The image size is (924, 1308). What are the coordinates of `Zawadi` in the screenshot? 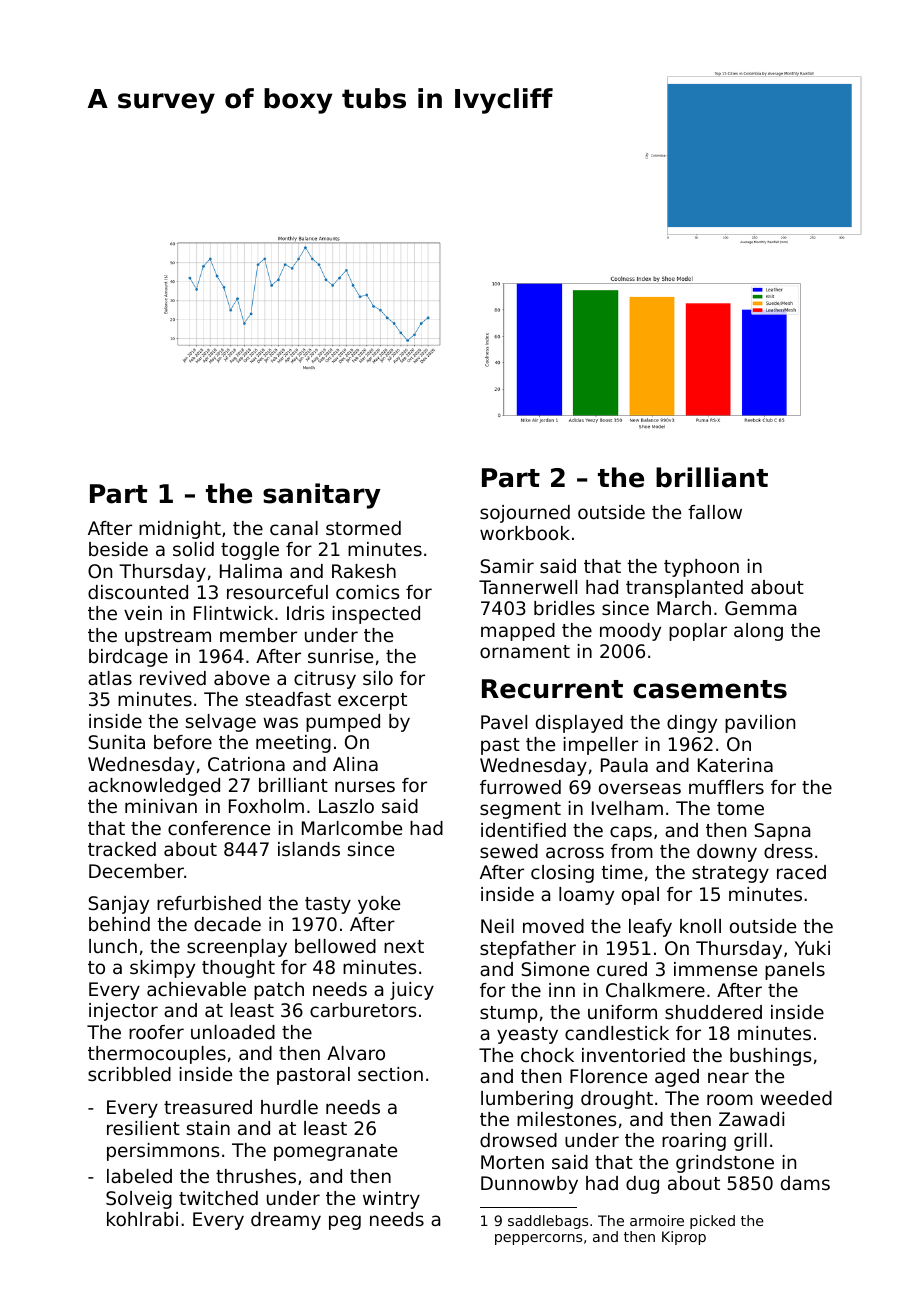 It's located at (751, 1119).
